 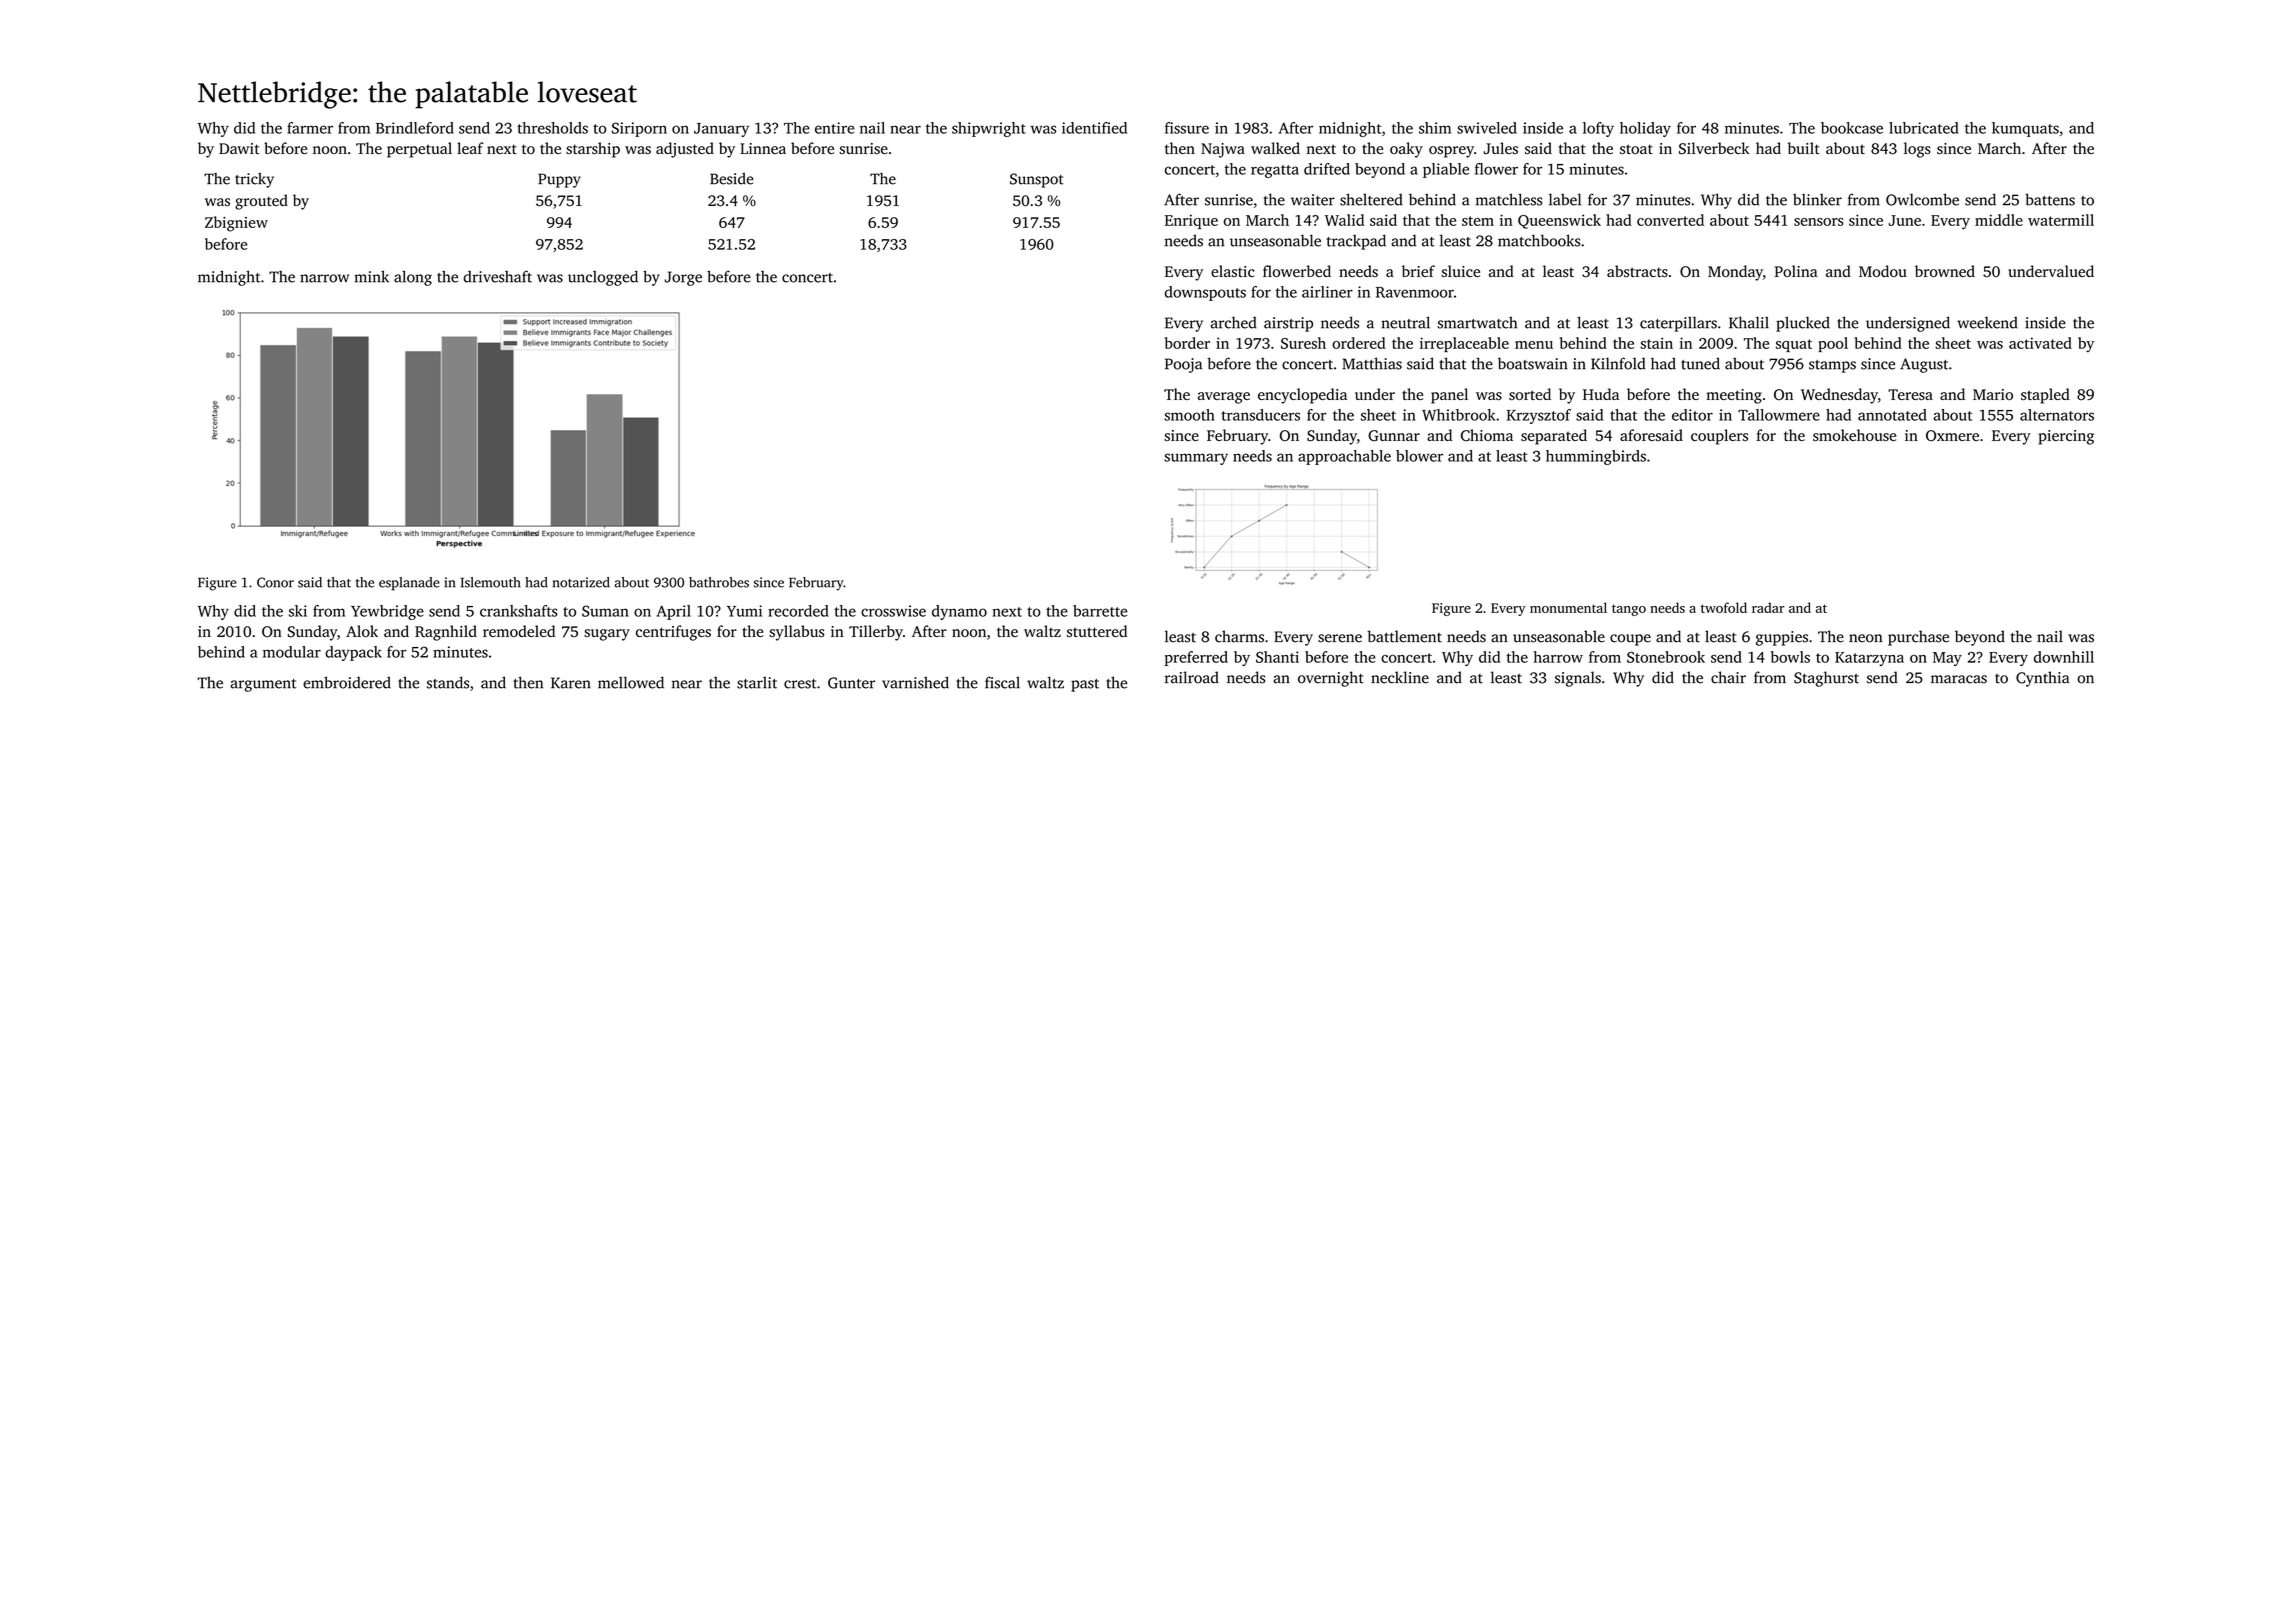 What do you see at coordinates (719, 582) in the page?
I see `bathrobes` at bounding box center [719, 582].
